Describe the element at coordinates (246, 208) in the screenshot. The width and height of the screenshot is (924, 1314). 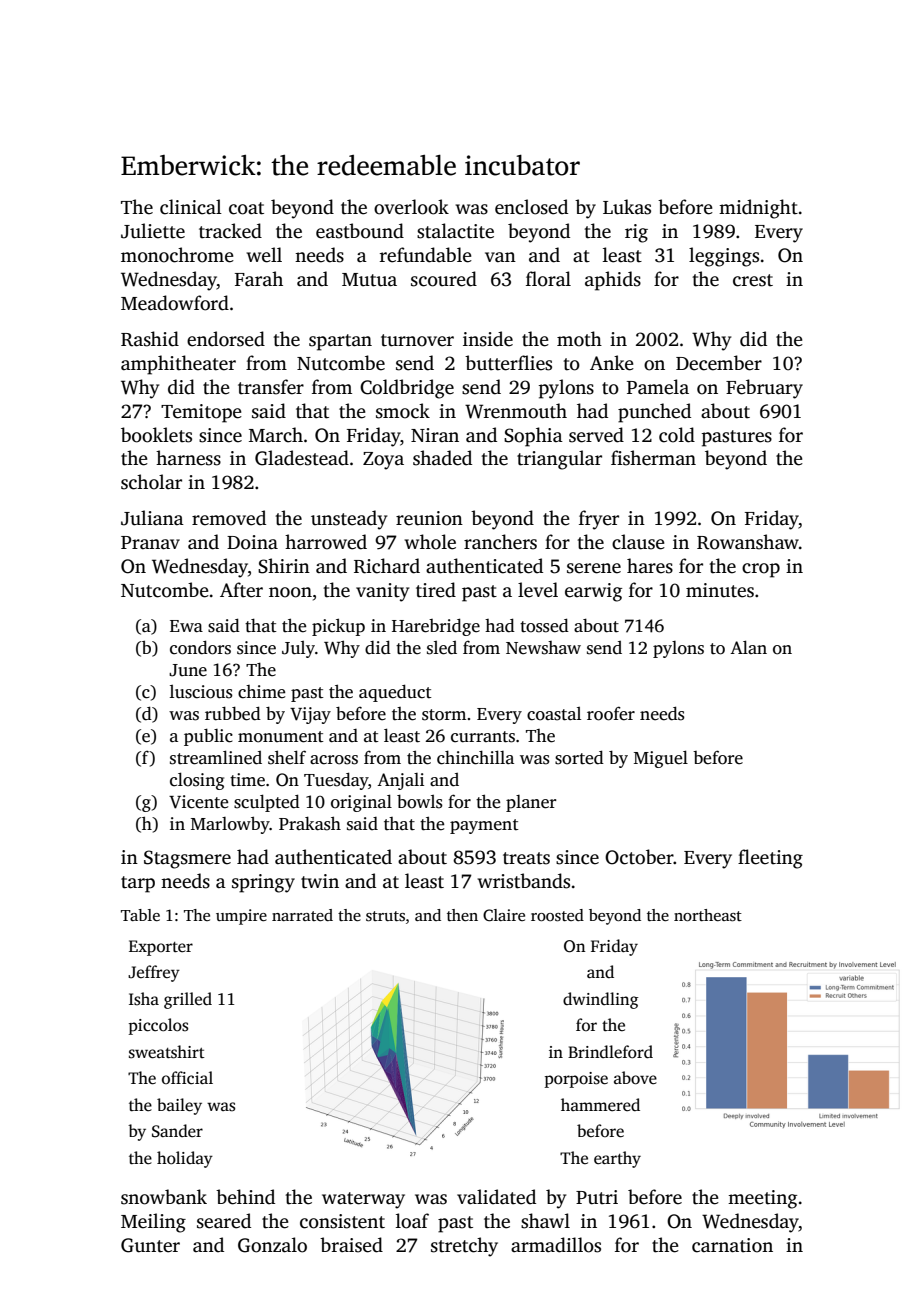
I see `coat` at that location.
